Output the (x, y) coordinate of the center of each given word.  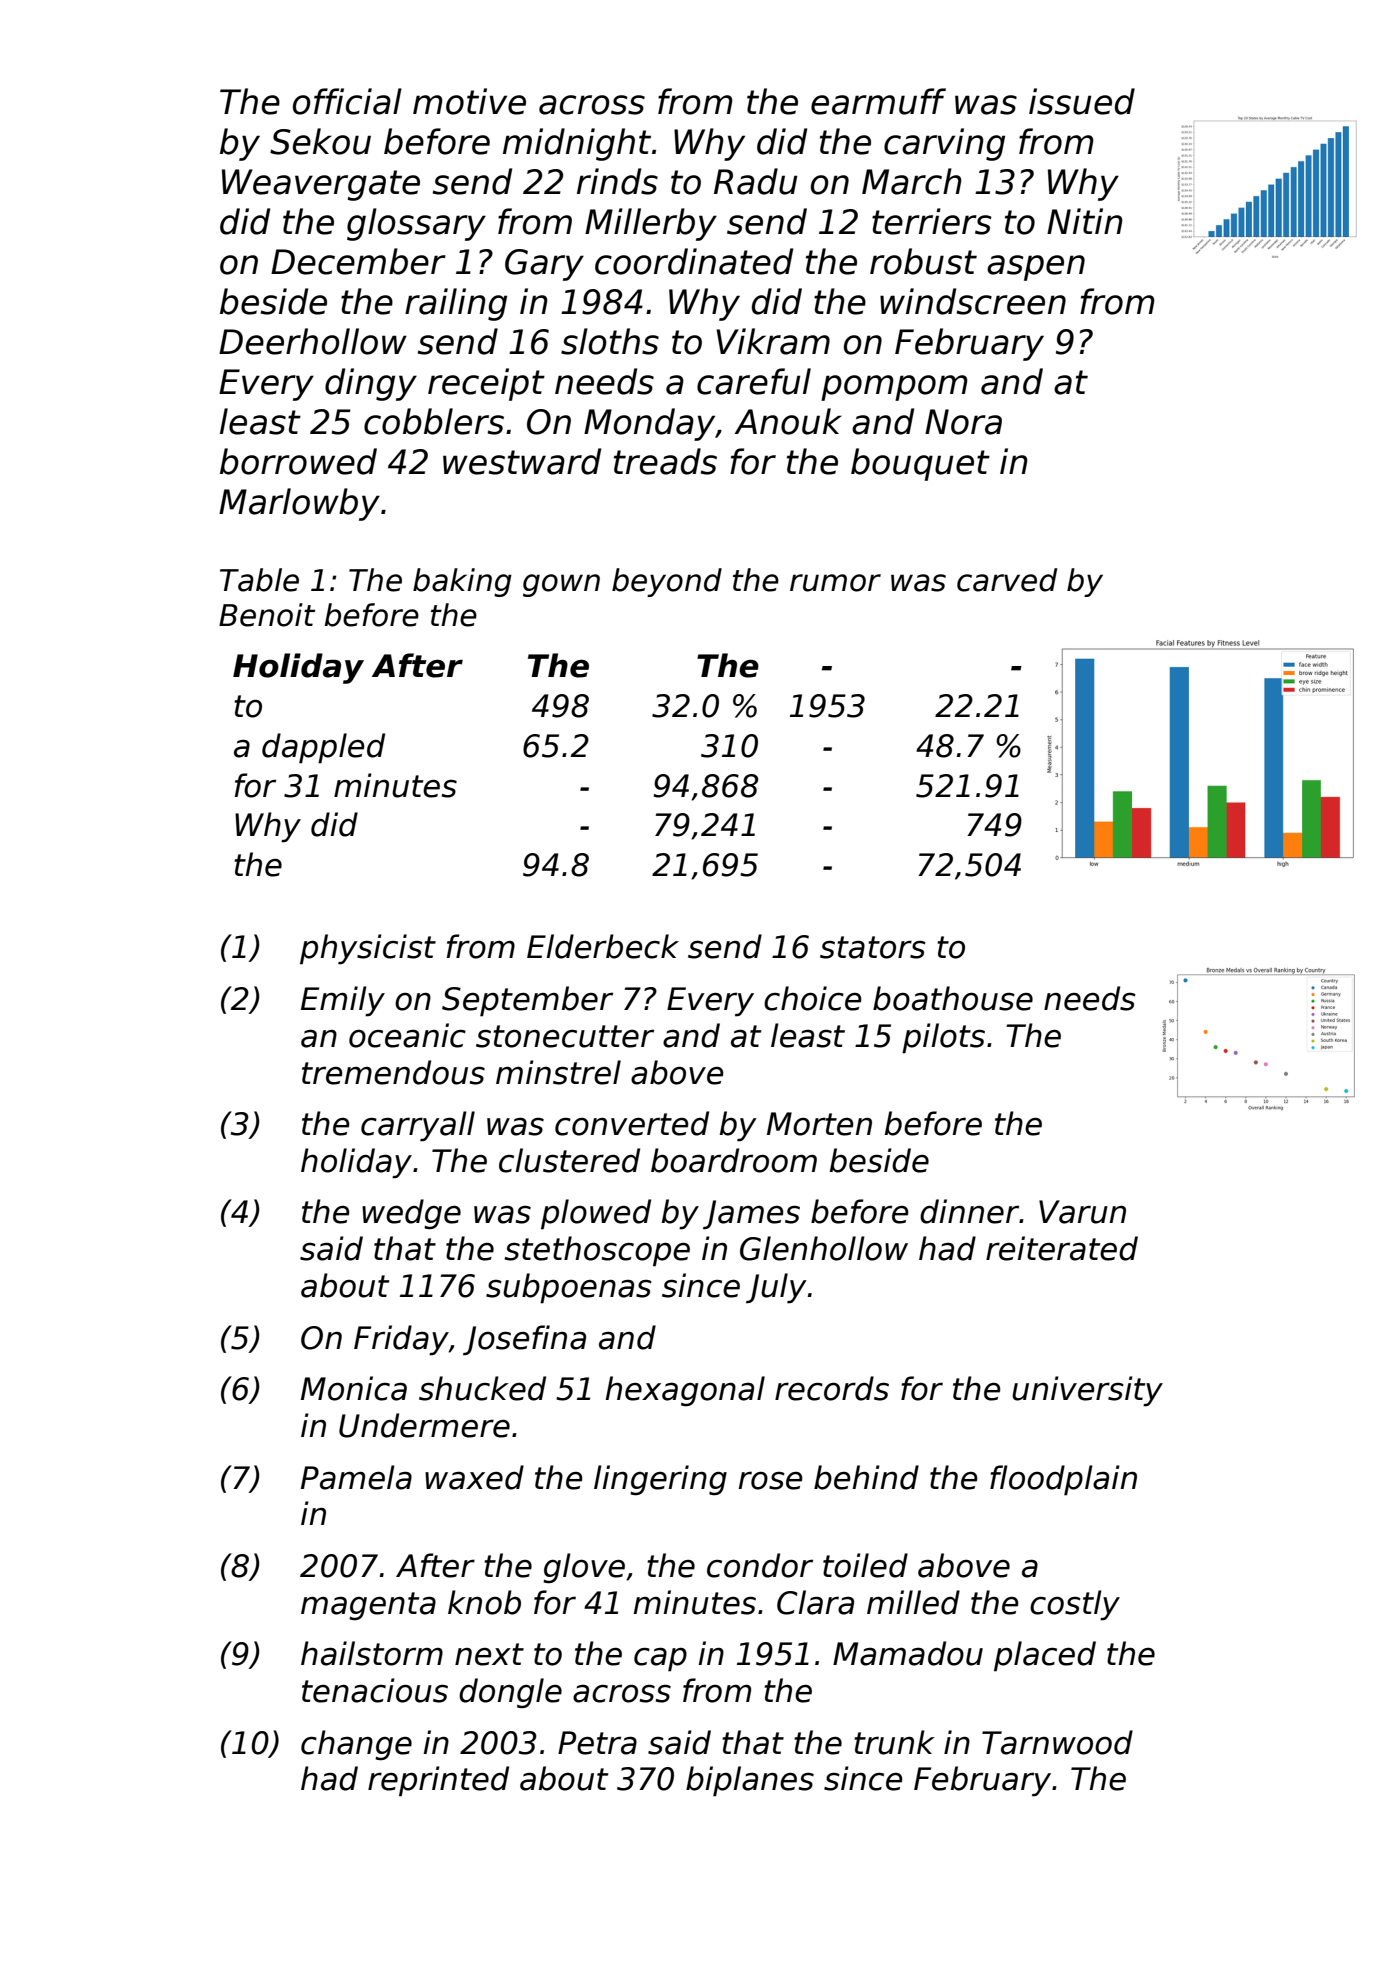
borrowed (298, 461)
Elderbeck (603, 946)
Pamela (356, 1477)
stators (873, 947)
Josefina (524, 1340)
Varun (1082, 1212)
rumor (835, 583)
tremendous (393, 1072)
